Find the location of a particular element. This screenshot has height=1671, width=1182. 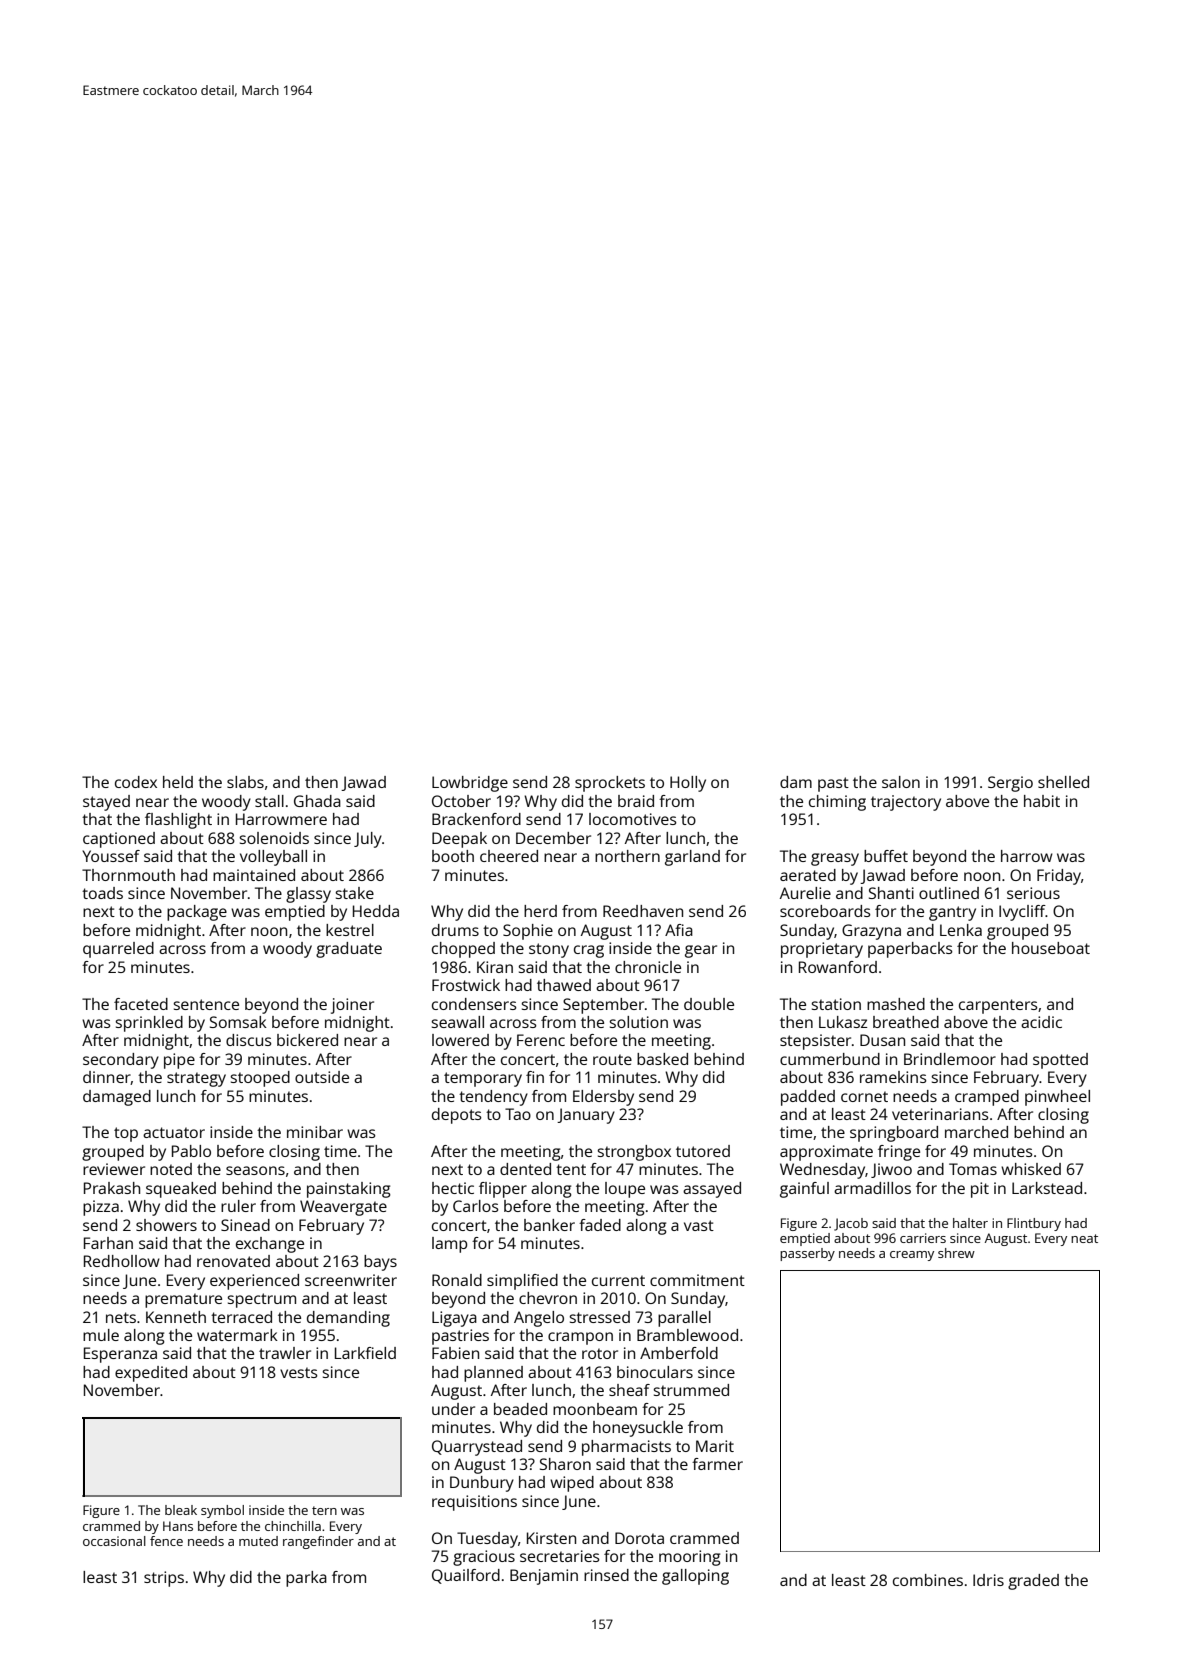

Dunbury is located at coordinates (482, 1484).
